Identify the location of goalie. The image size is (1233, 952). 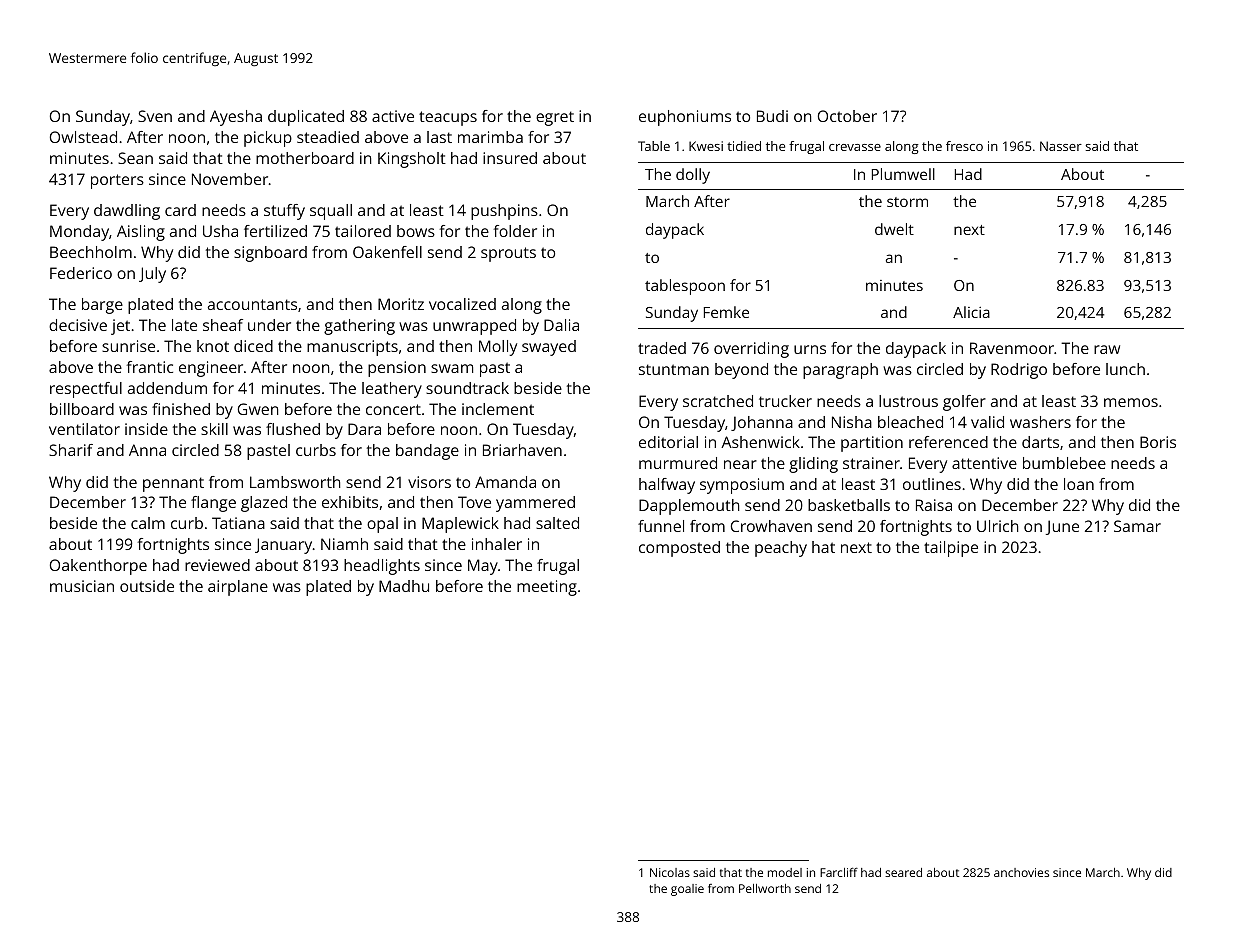
(687, 890).
